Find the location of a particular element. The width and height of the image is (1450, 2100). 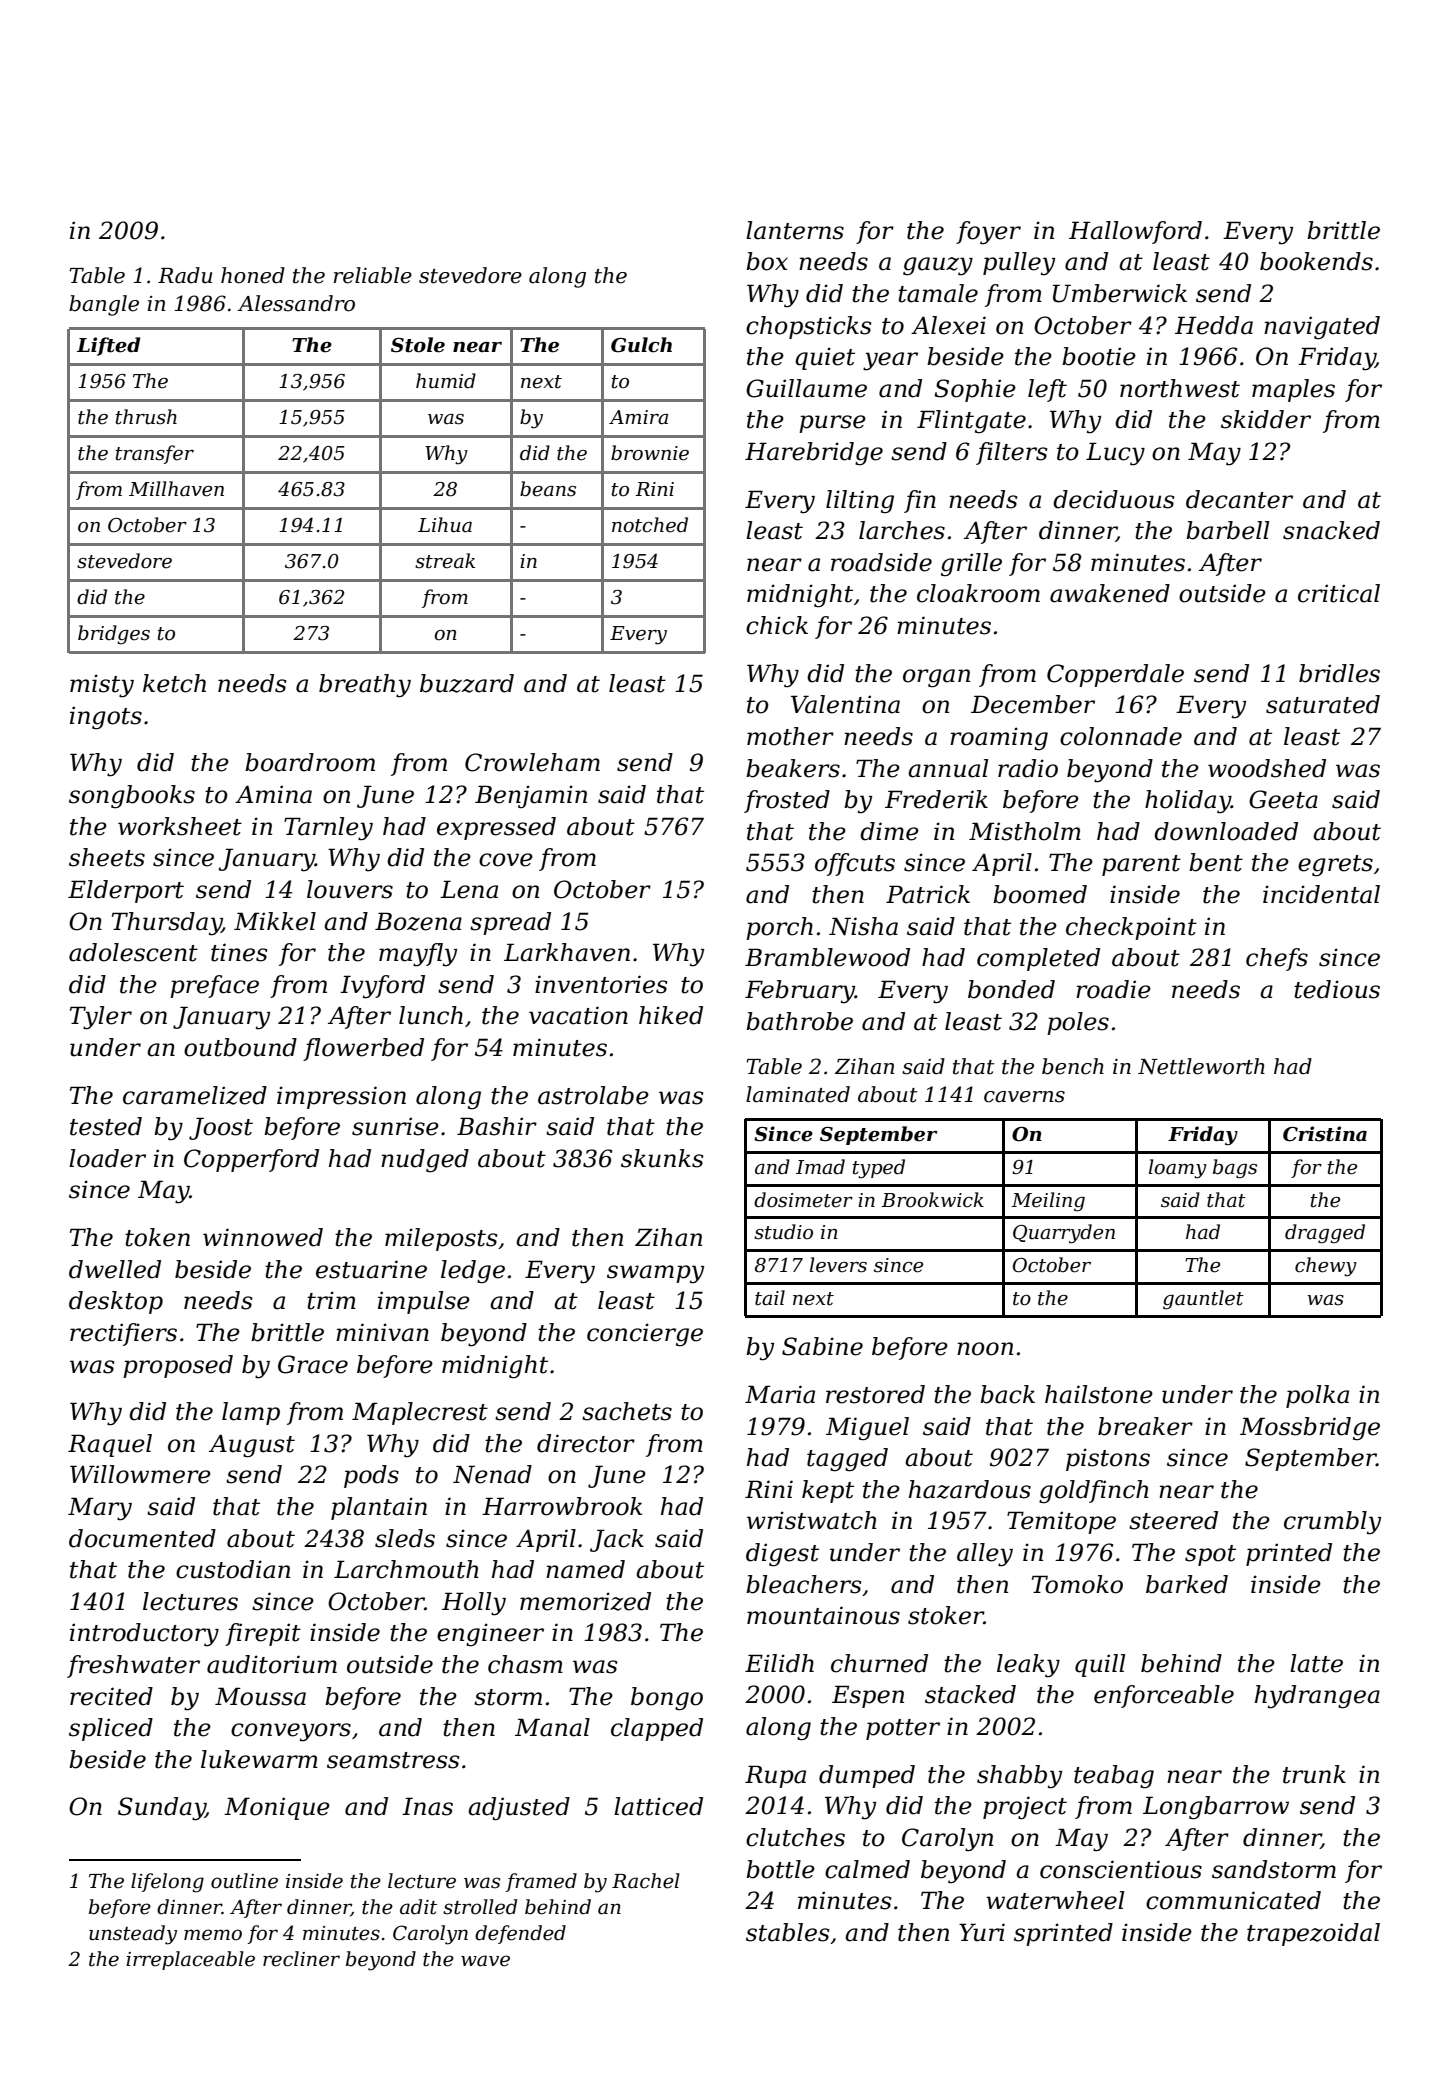

navigated is located at coordinates (1322, 328).
